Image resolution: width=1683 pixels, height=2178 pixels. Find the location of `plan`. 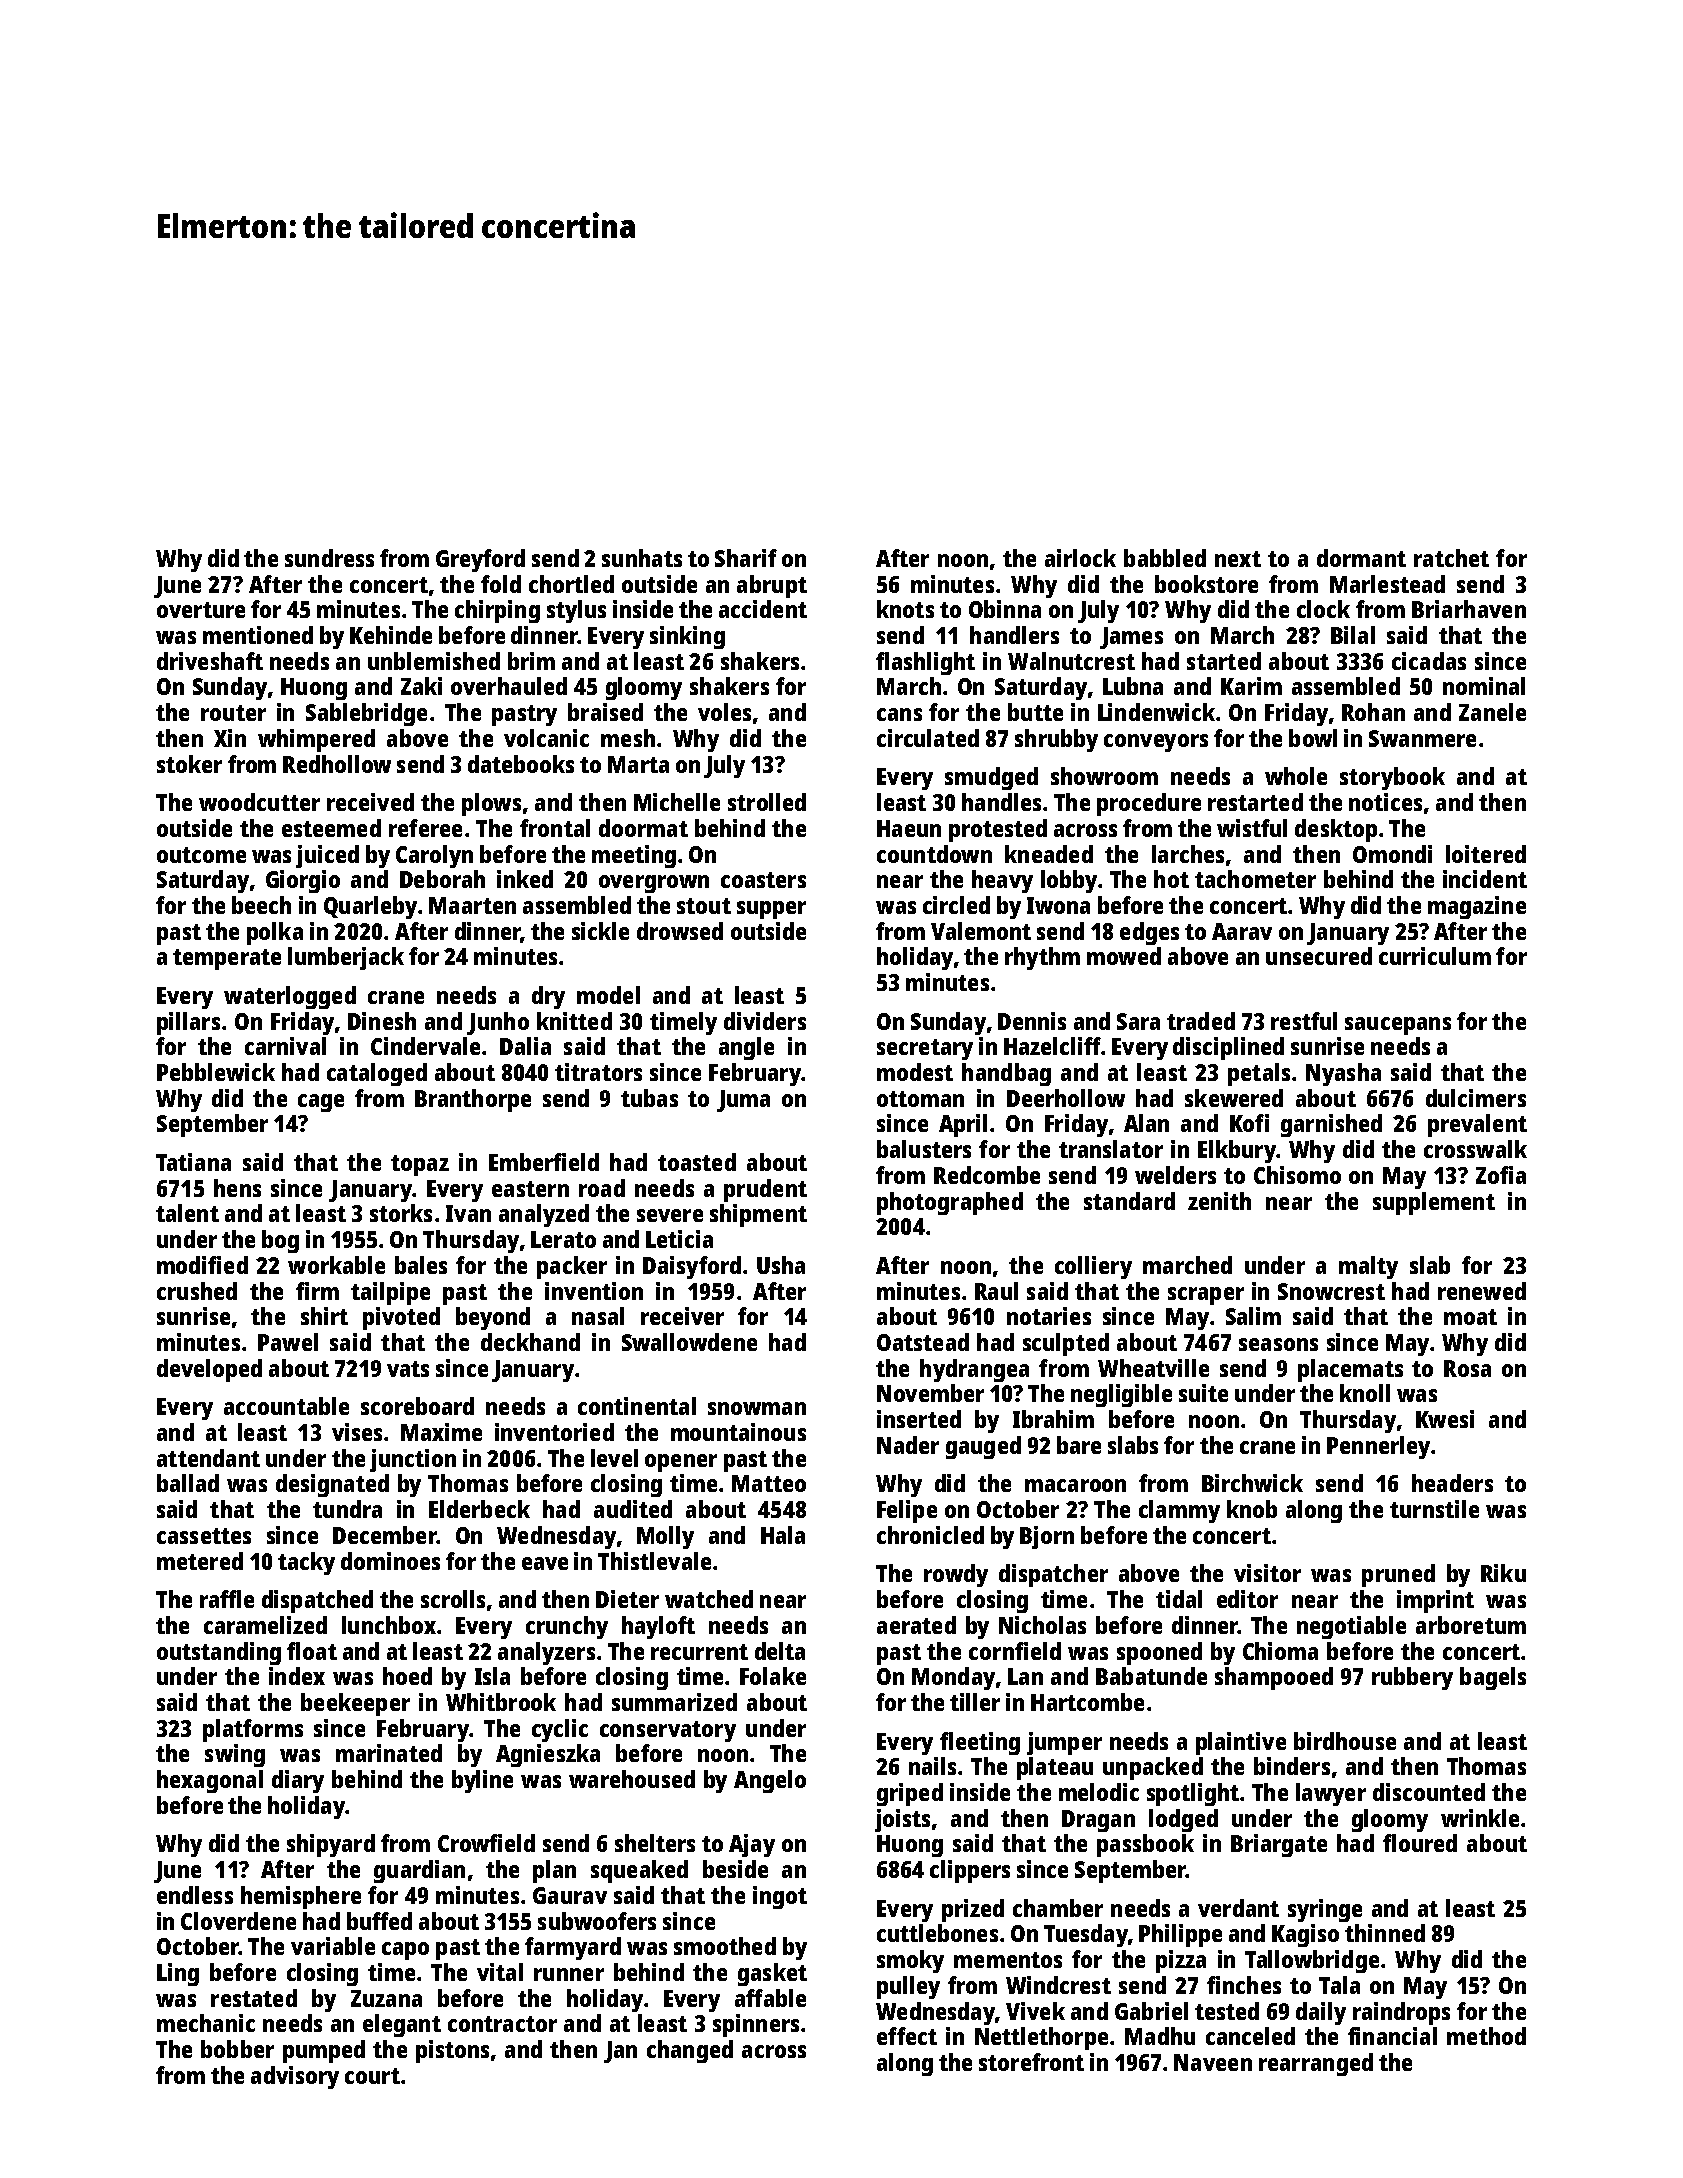

plan is located at coordinates (554, 1871).
